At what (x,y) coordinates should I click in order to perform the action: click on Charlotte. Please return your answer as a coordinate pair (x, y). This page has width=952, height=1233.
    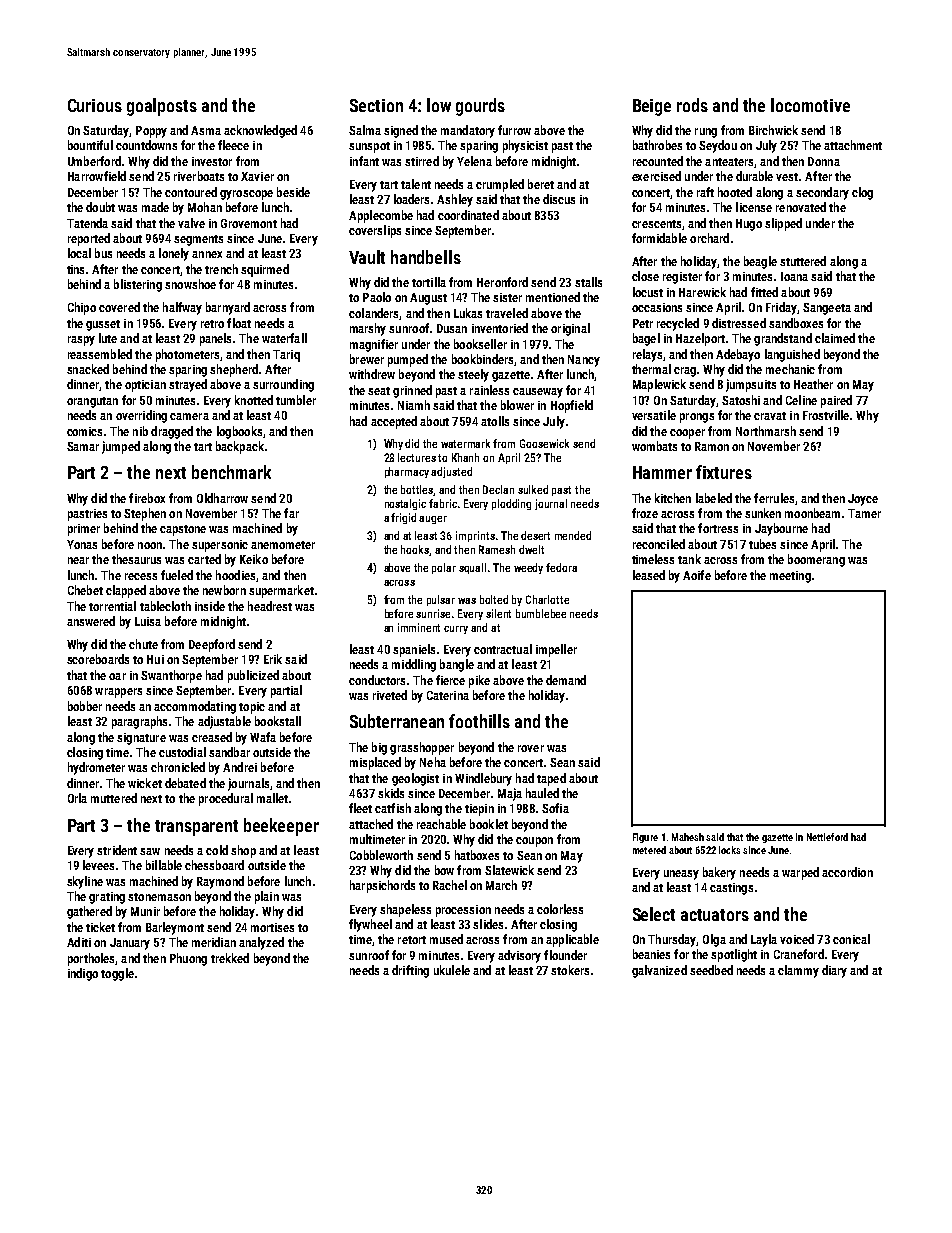
    Looking at the image, I should click on (547, 599).
